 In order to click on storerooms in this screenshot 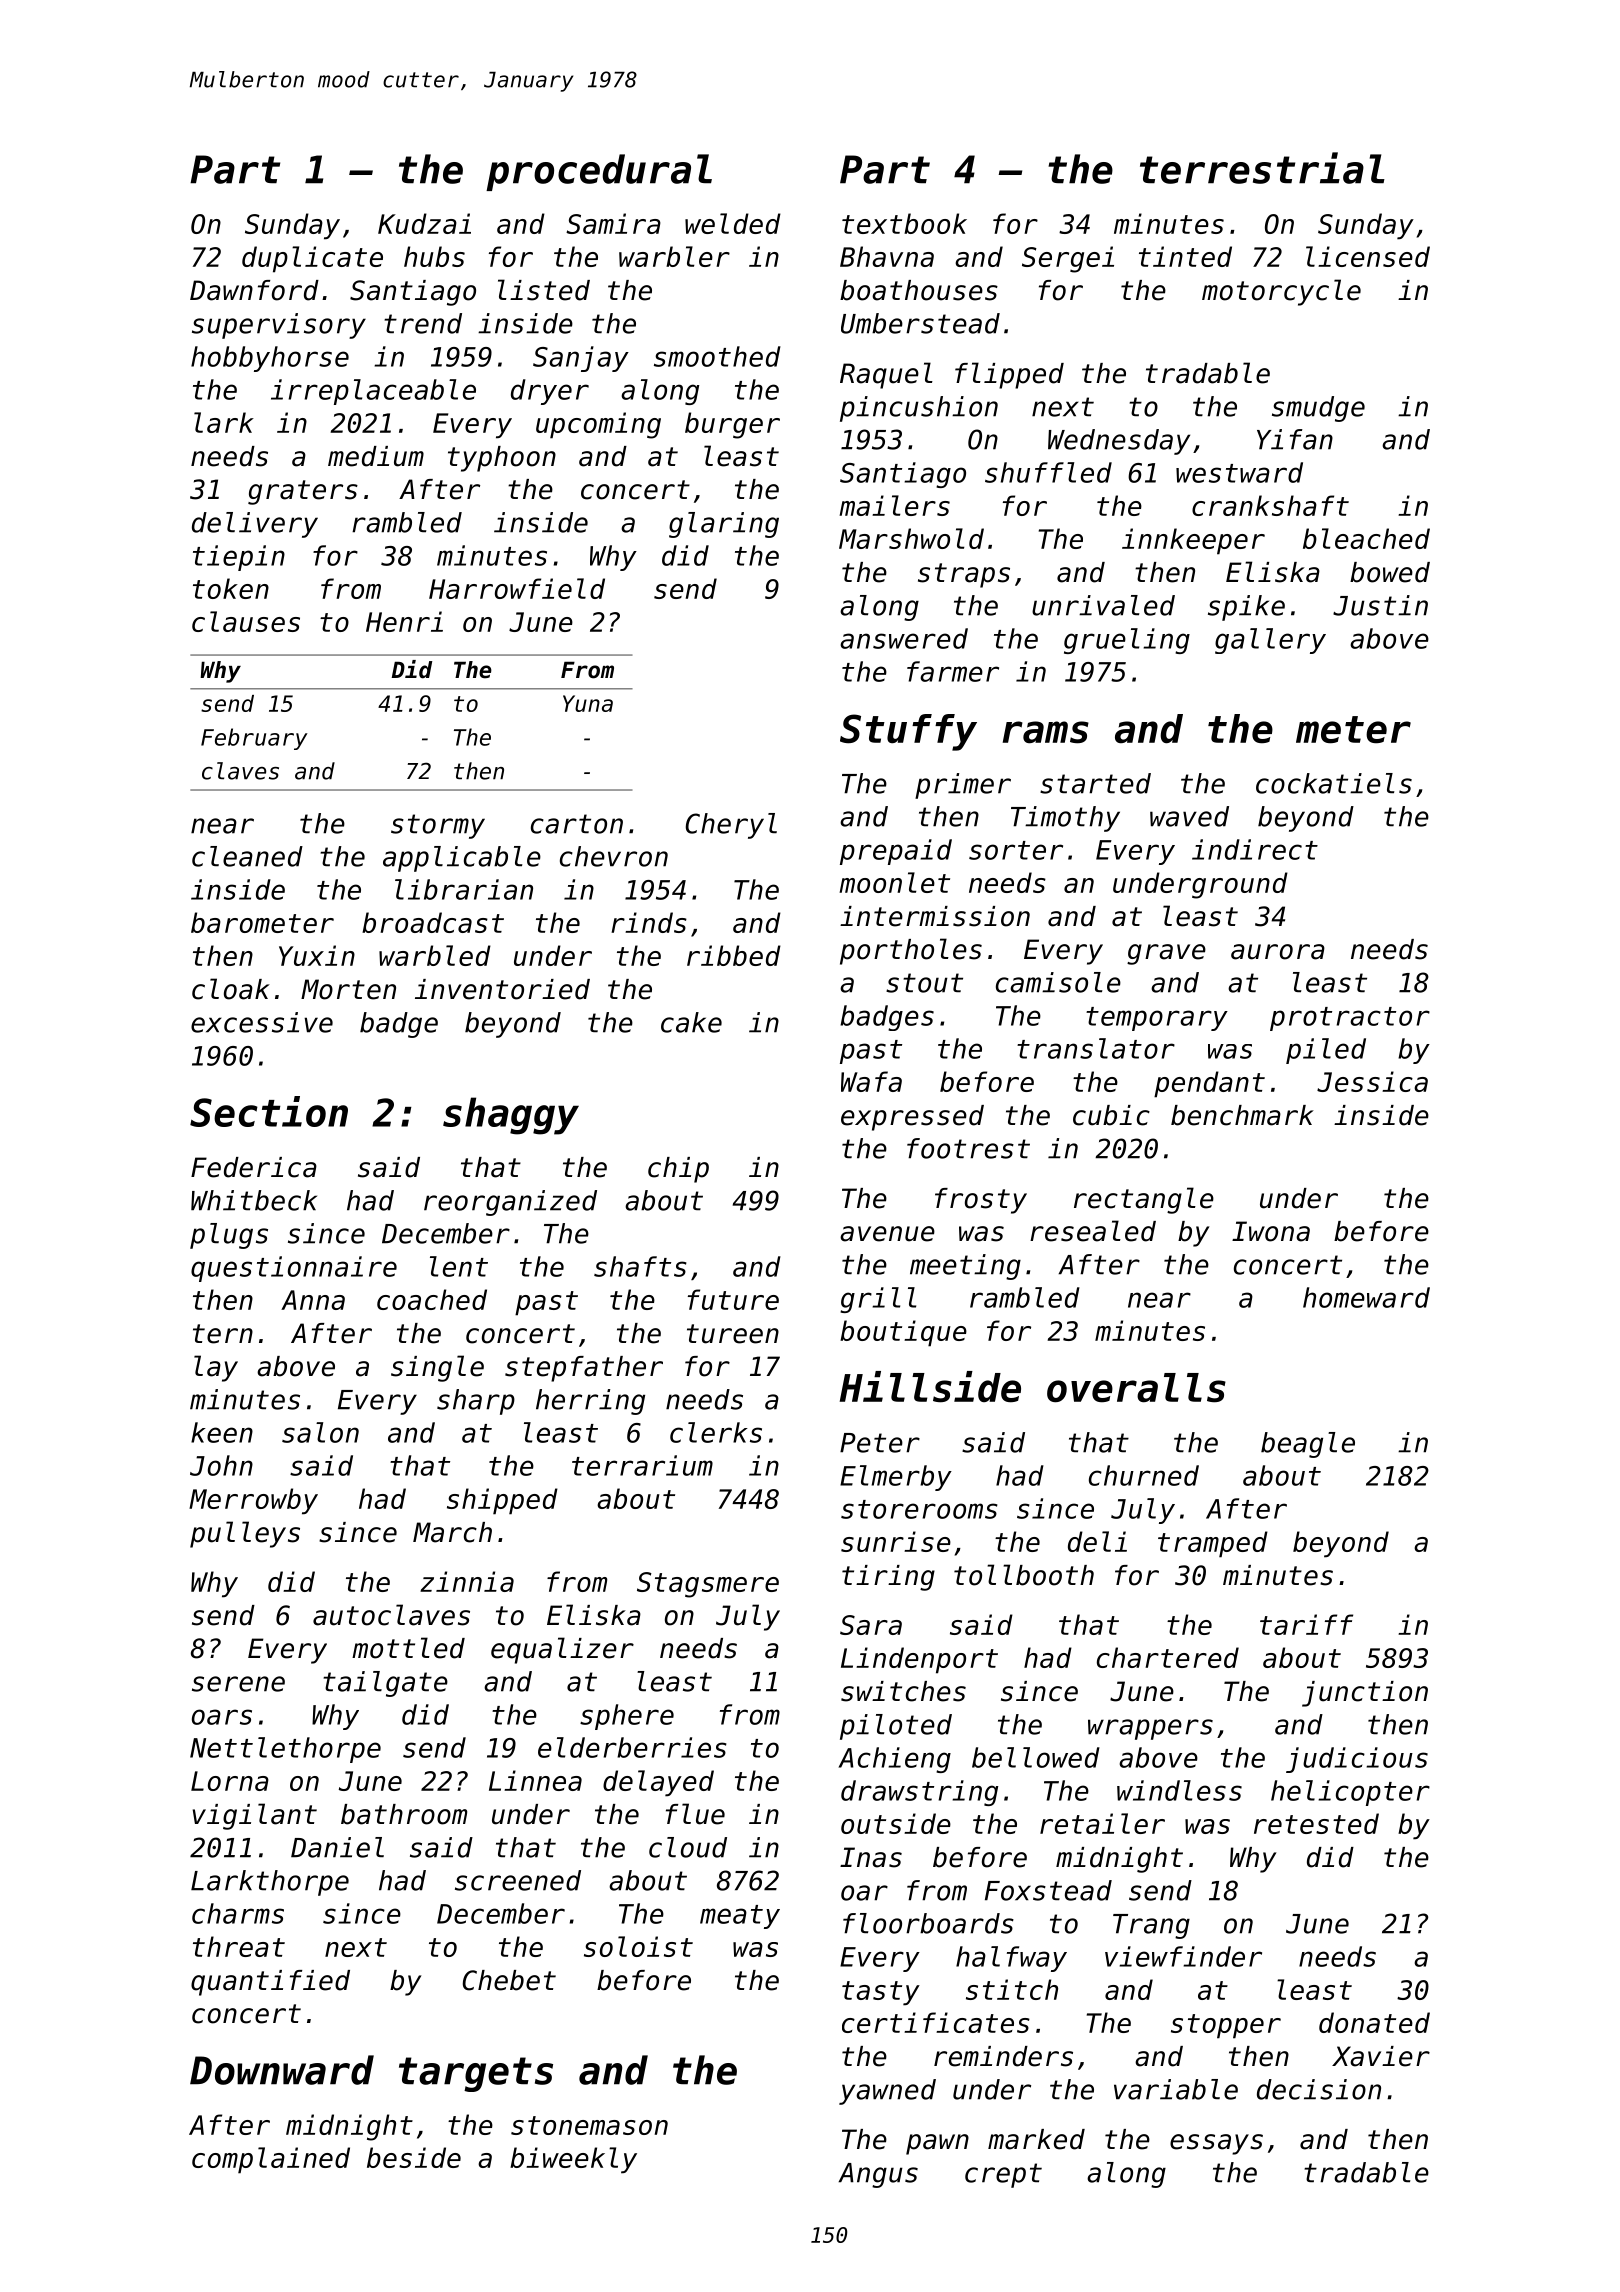, I will do `click(919, 1509)`.
